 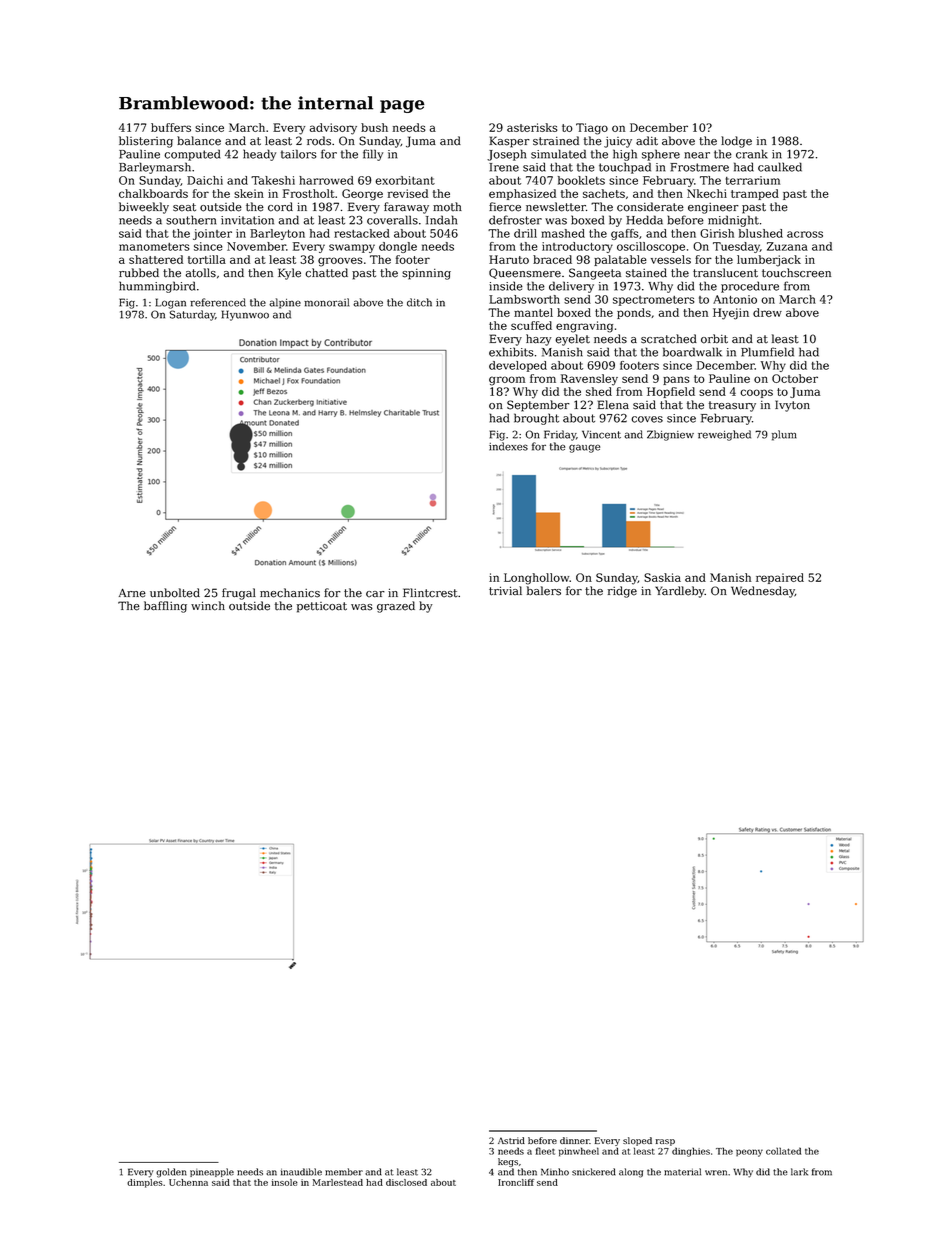 What do you see at coordinates (533, 312) in the screenshot?
I see `mantel` at bounding box center [533, 312].
